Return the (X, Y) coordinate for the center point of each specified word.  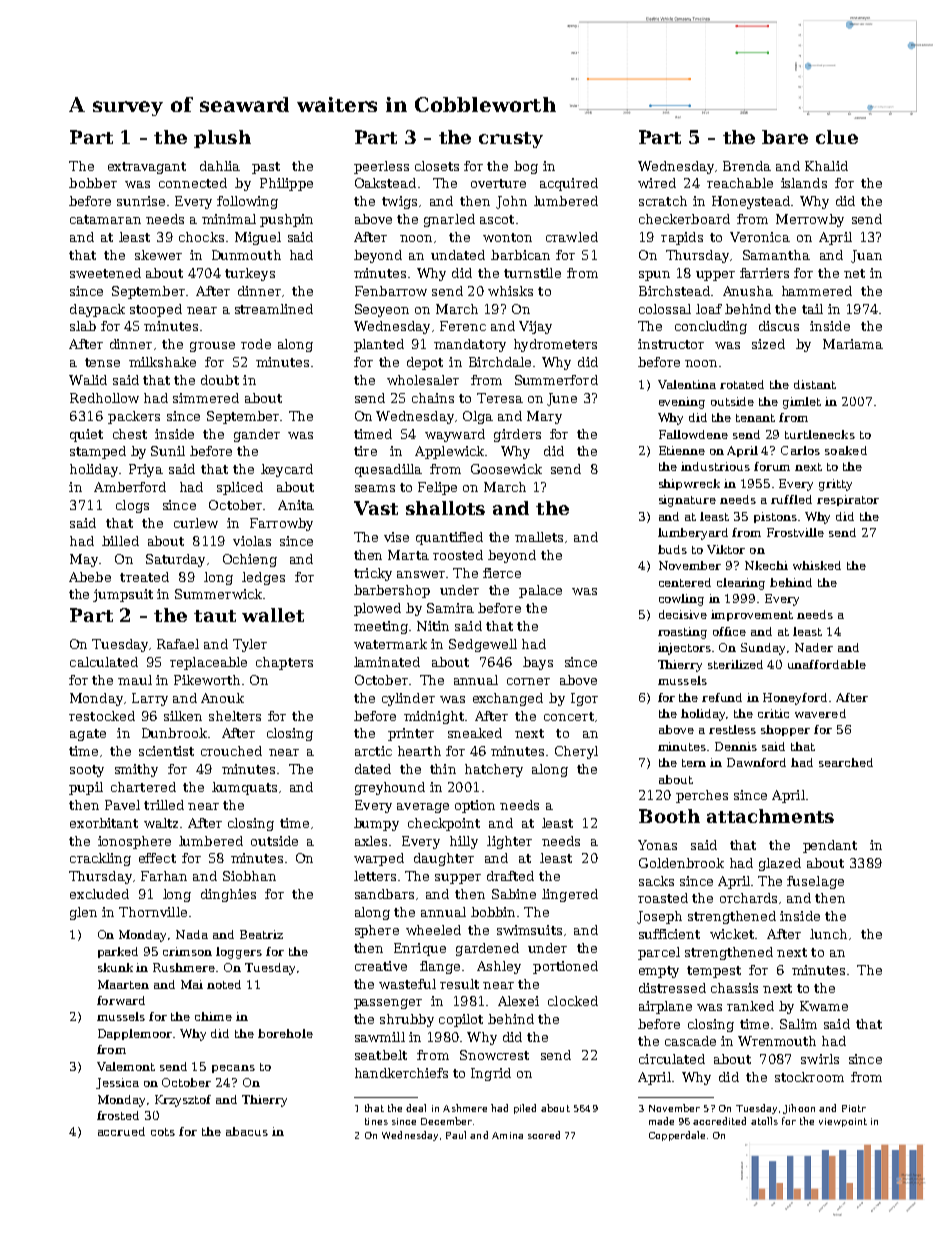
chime (213, 1016)
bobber (93, 183)
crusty (511, 140)
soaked (846, 450)
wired (657, 183)
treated (144, 577)
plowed (377, 609)
